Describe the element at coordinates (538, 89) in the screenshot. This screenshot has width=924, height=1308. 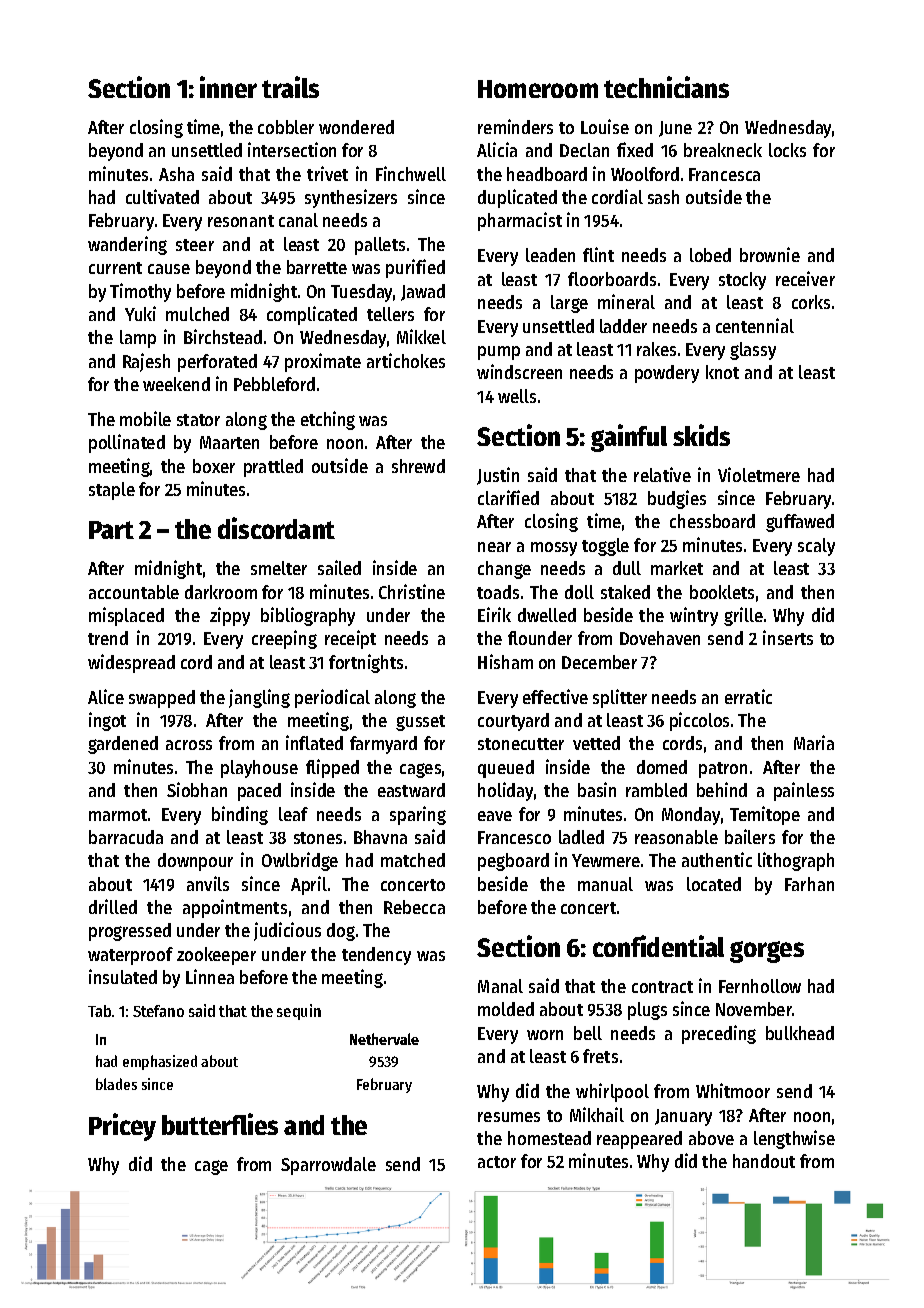
I see `Homeroom` at that location.
